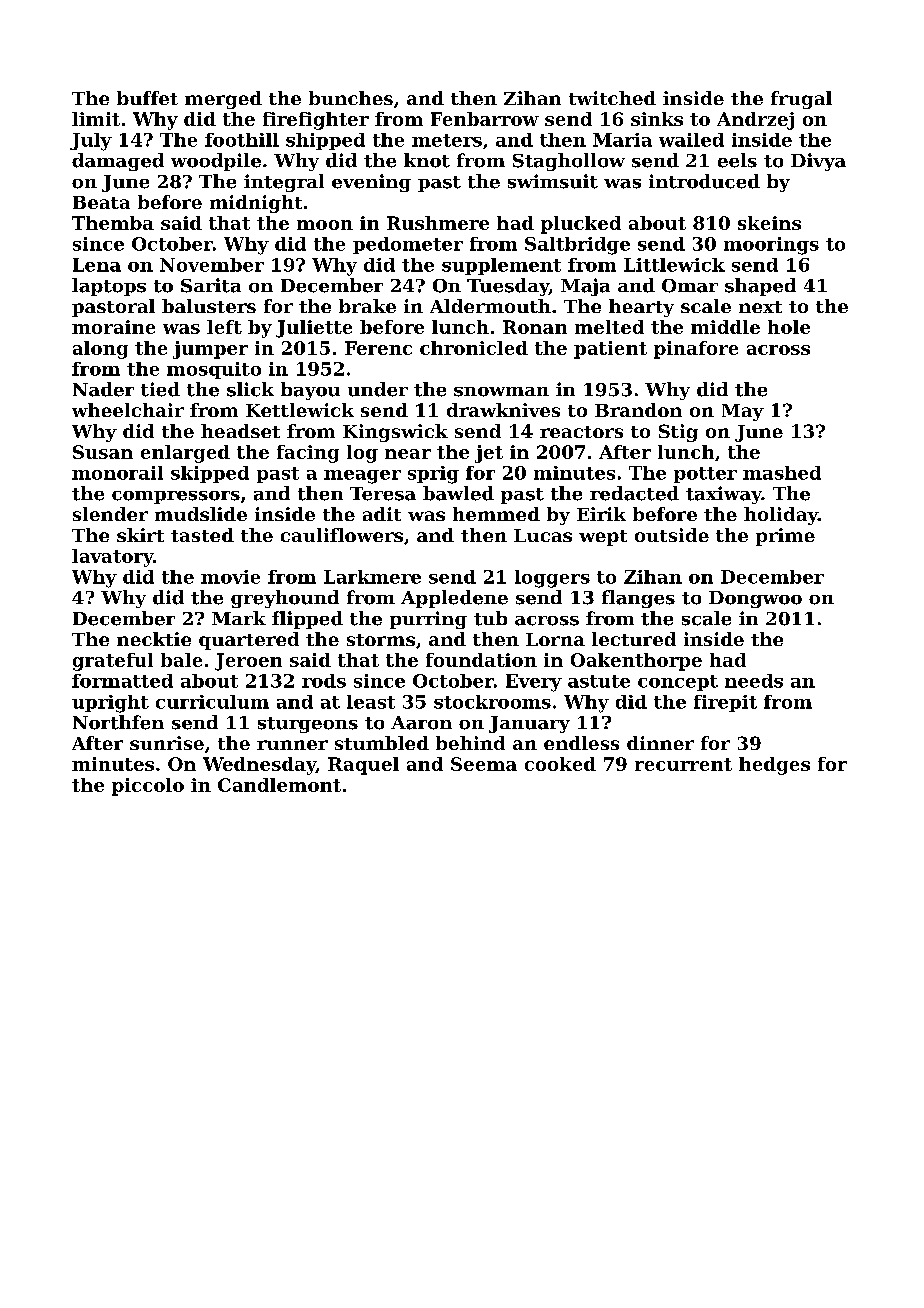  Describe the element at coordinates (256, 204) in the screenshot. I see `midnight` at that location.
